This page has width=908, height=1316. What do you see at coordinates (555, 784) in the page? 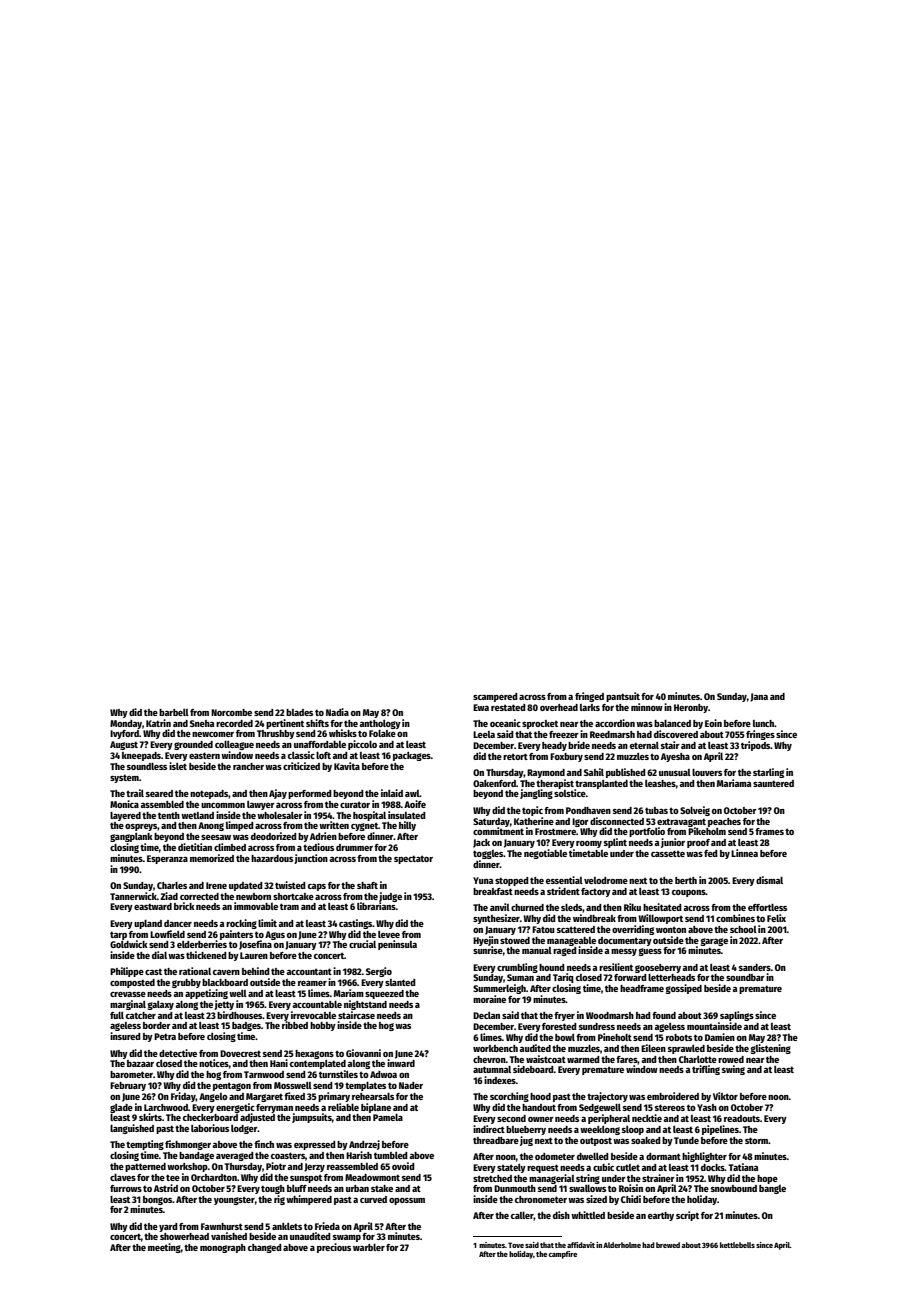
I see `therapist` at bounding box center [555, 784].
